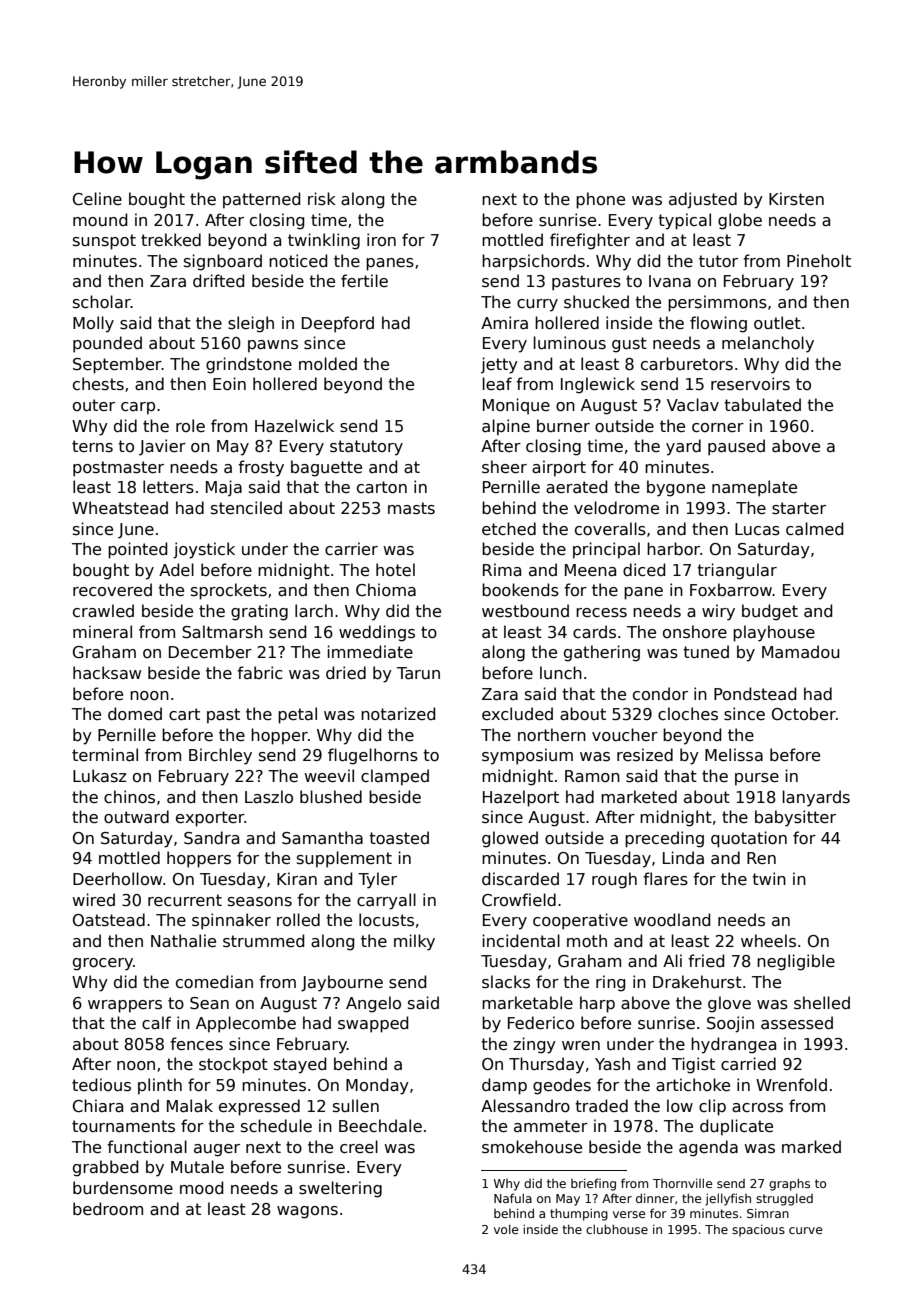  What do you see at coordinates (592, 776) in the image?
I see `Ramon` at bounding box center [592, 776].
